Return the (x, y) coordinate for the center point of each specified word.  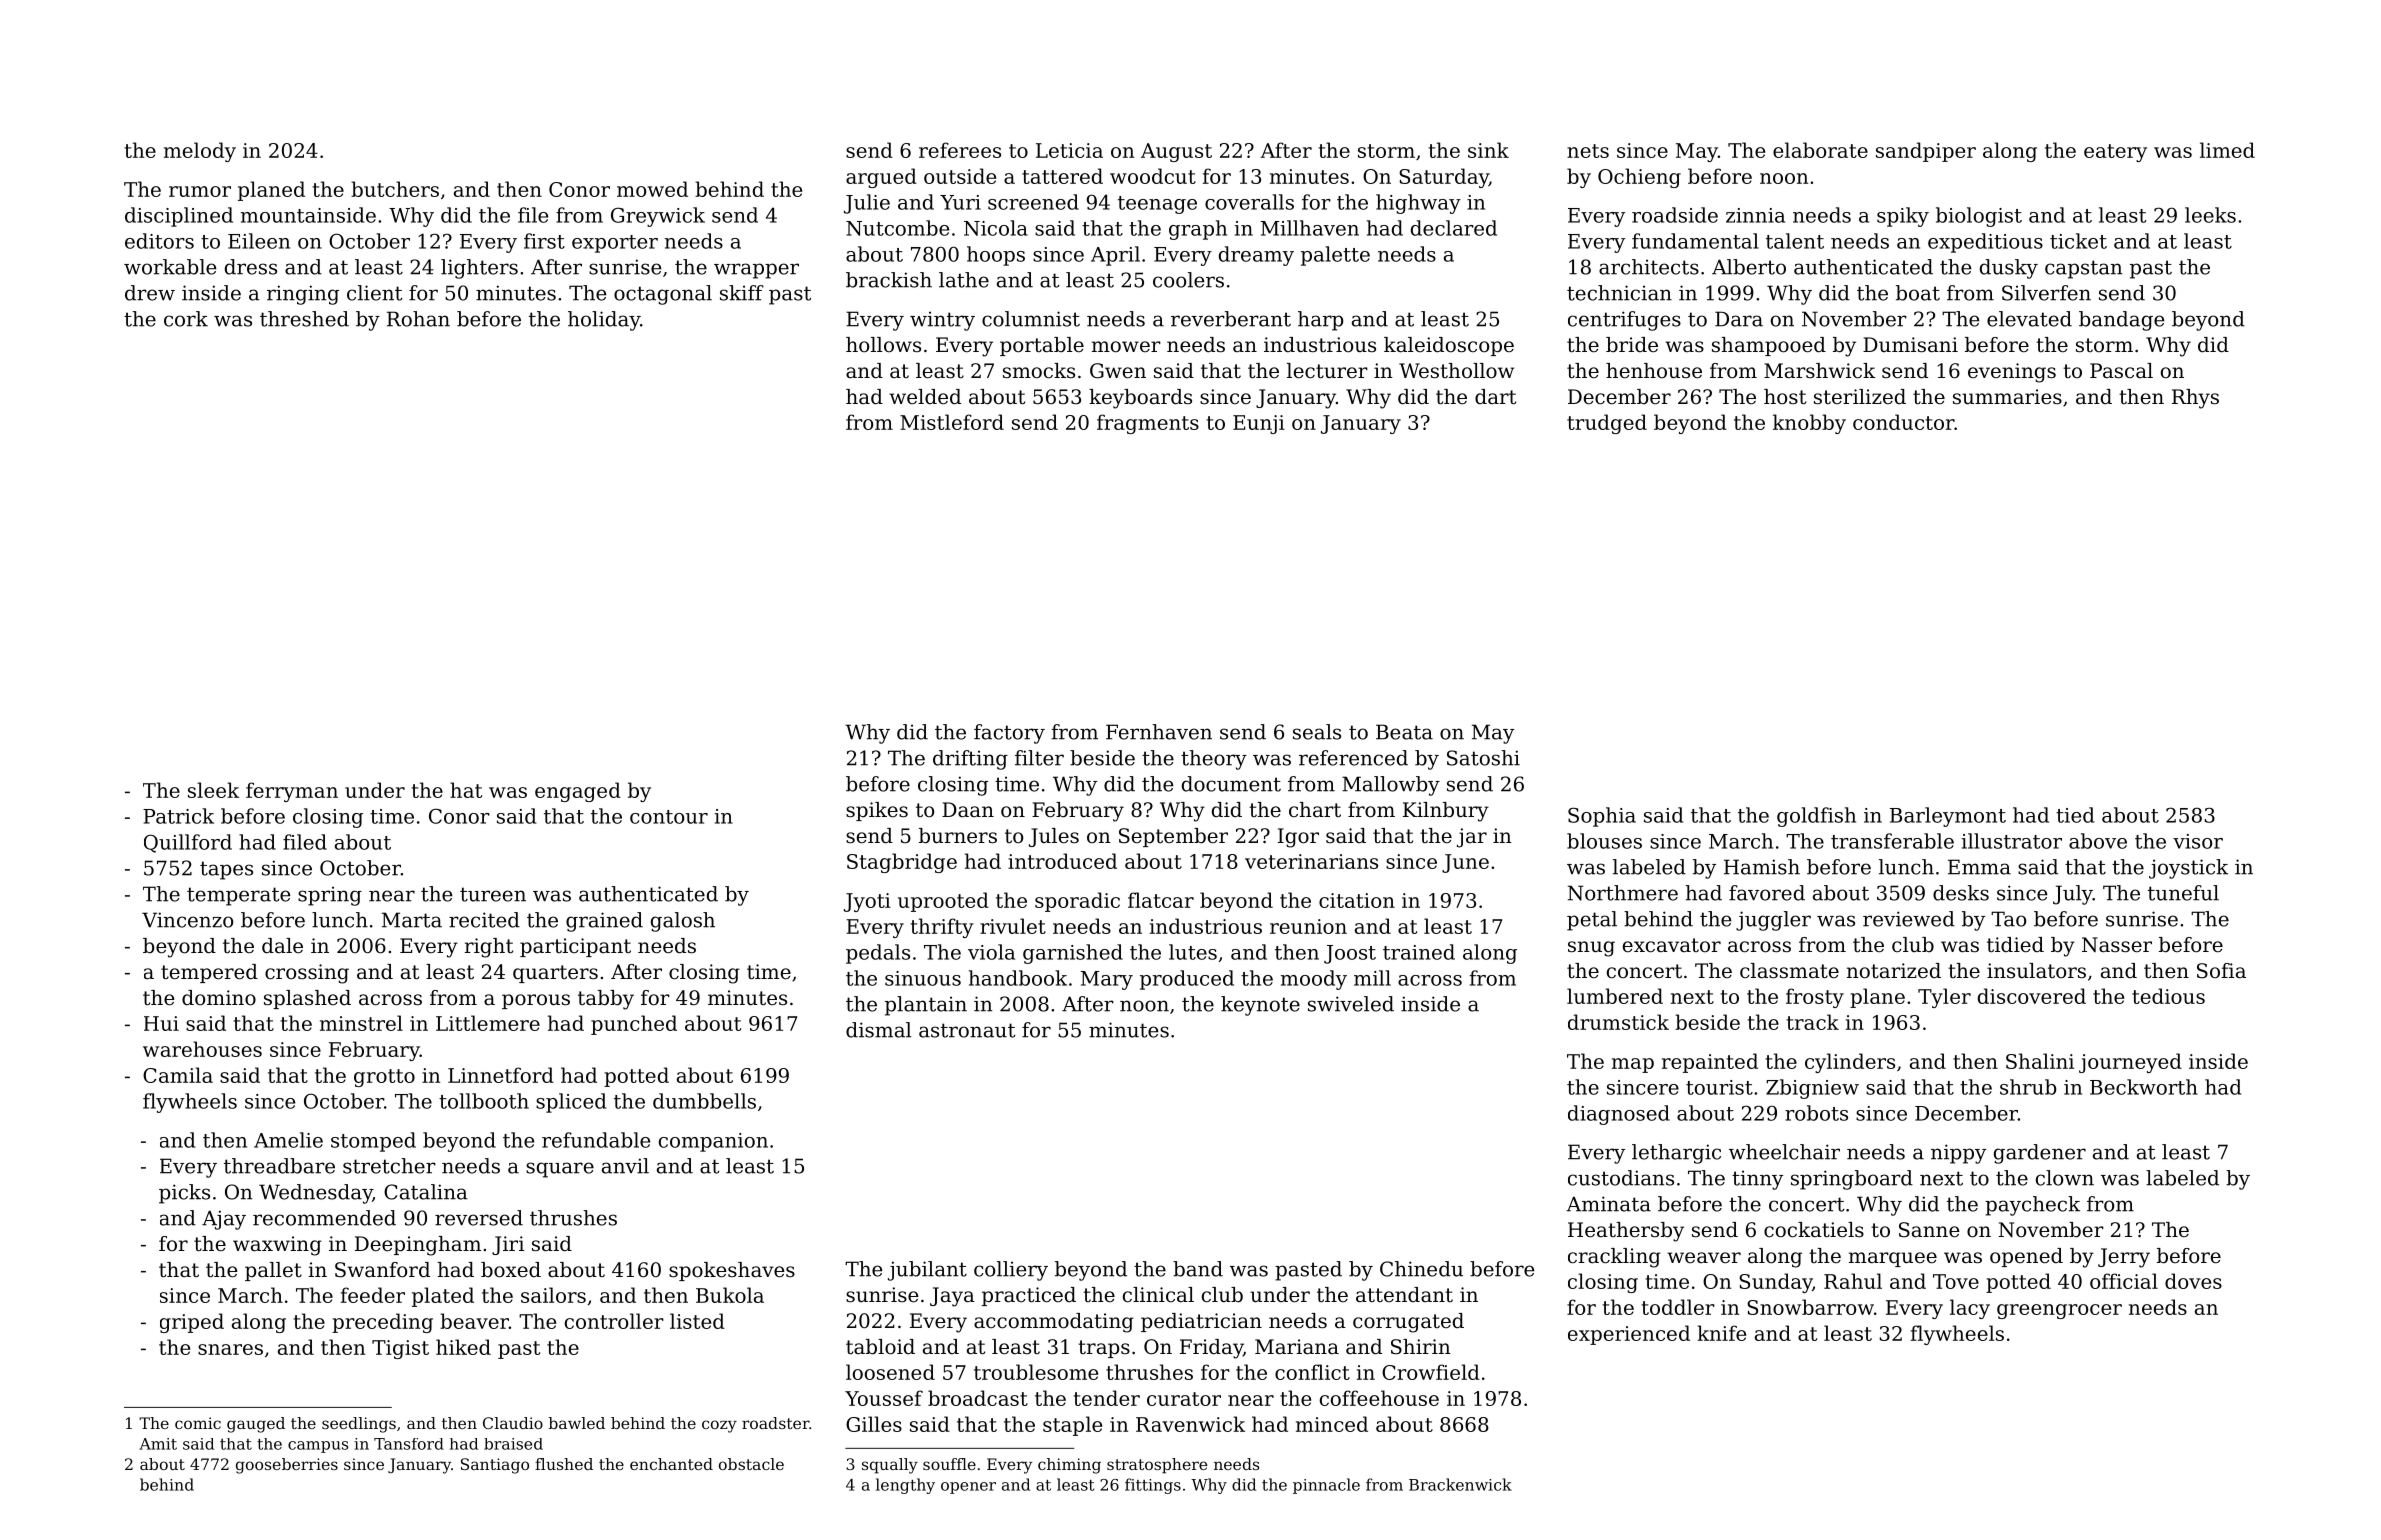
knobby (1809, 424)
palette (1335, 256)
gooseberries (287, 1466)
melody (200, 152)
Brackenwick (1460, 1484)
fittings (1153, 1486)
